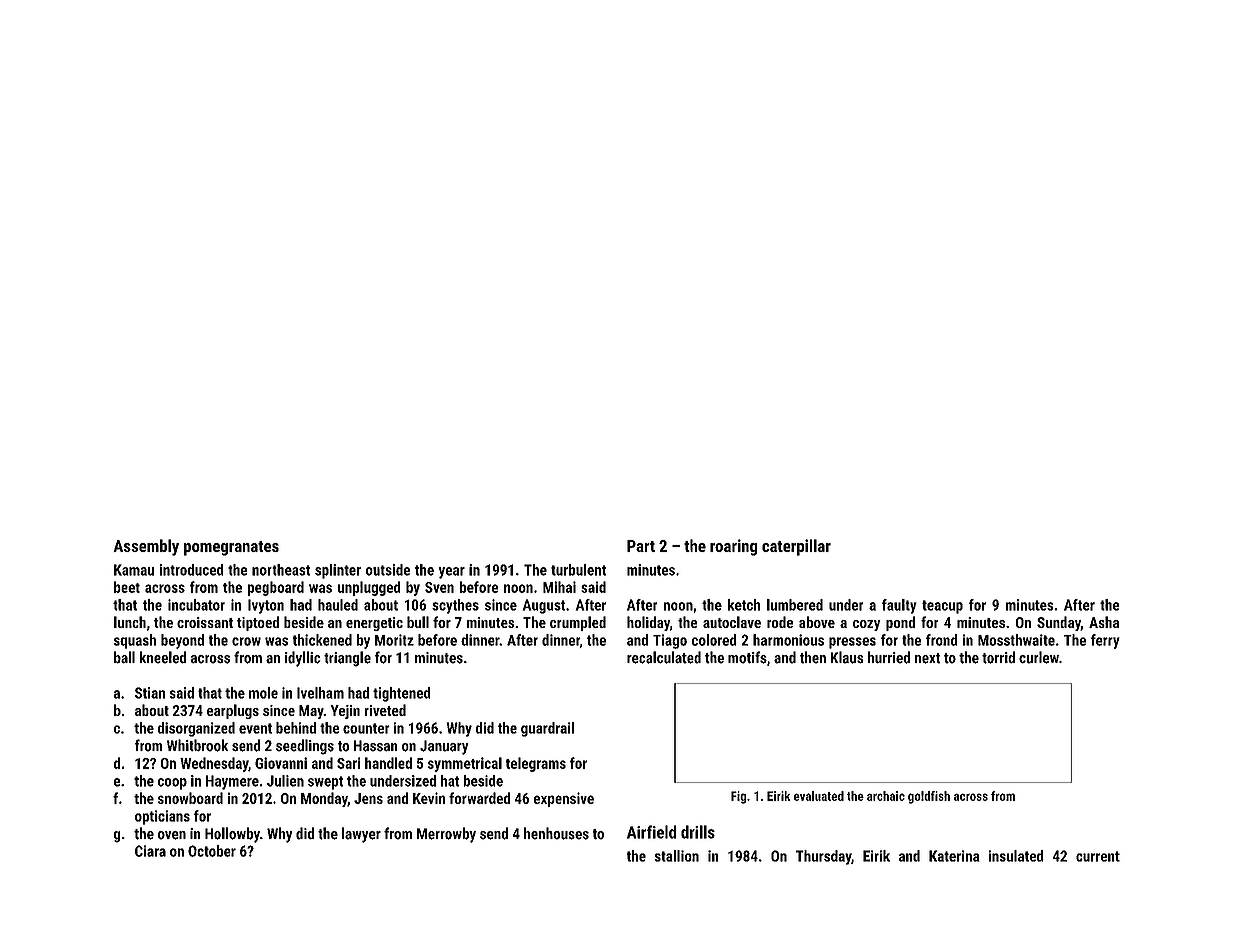  Describe the element at coordinates (324, 799) in the page. I see `Monday` at that location.
